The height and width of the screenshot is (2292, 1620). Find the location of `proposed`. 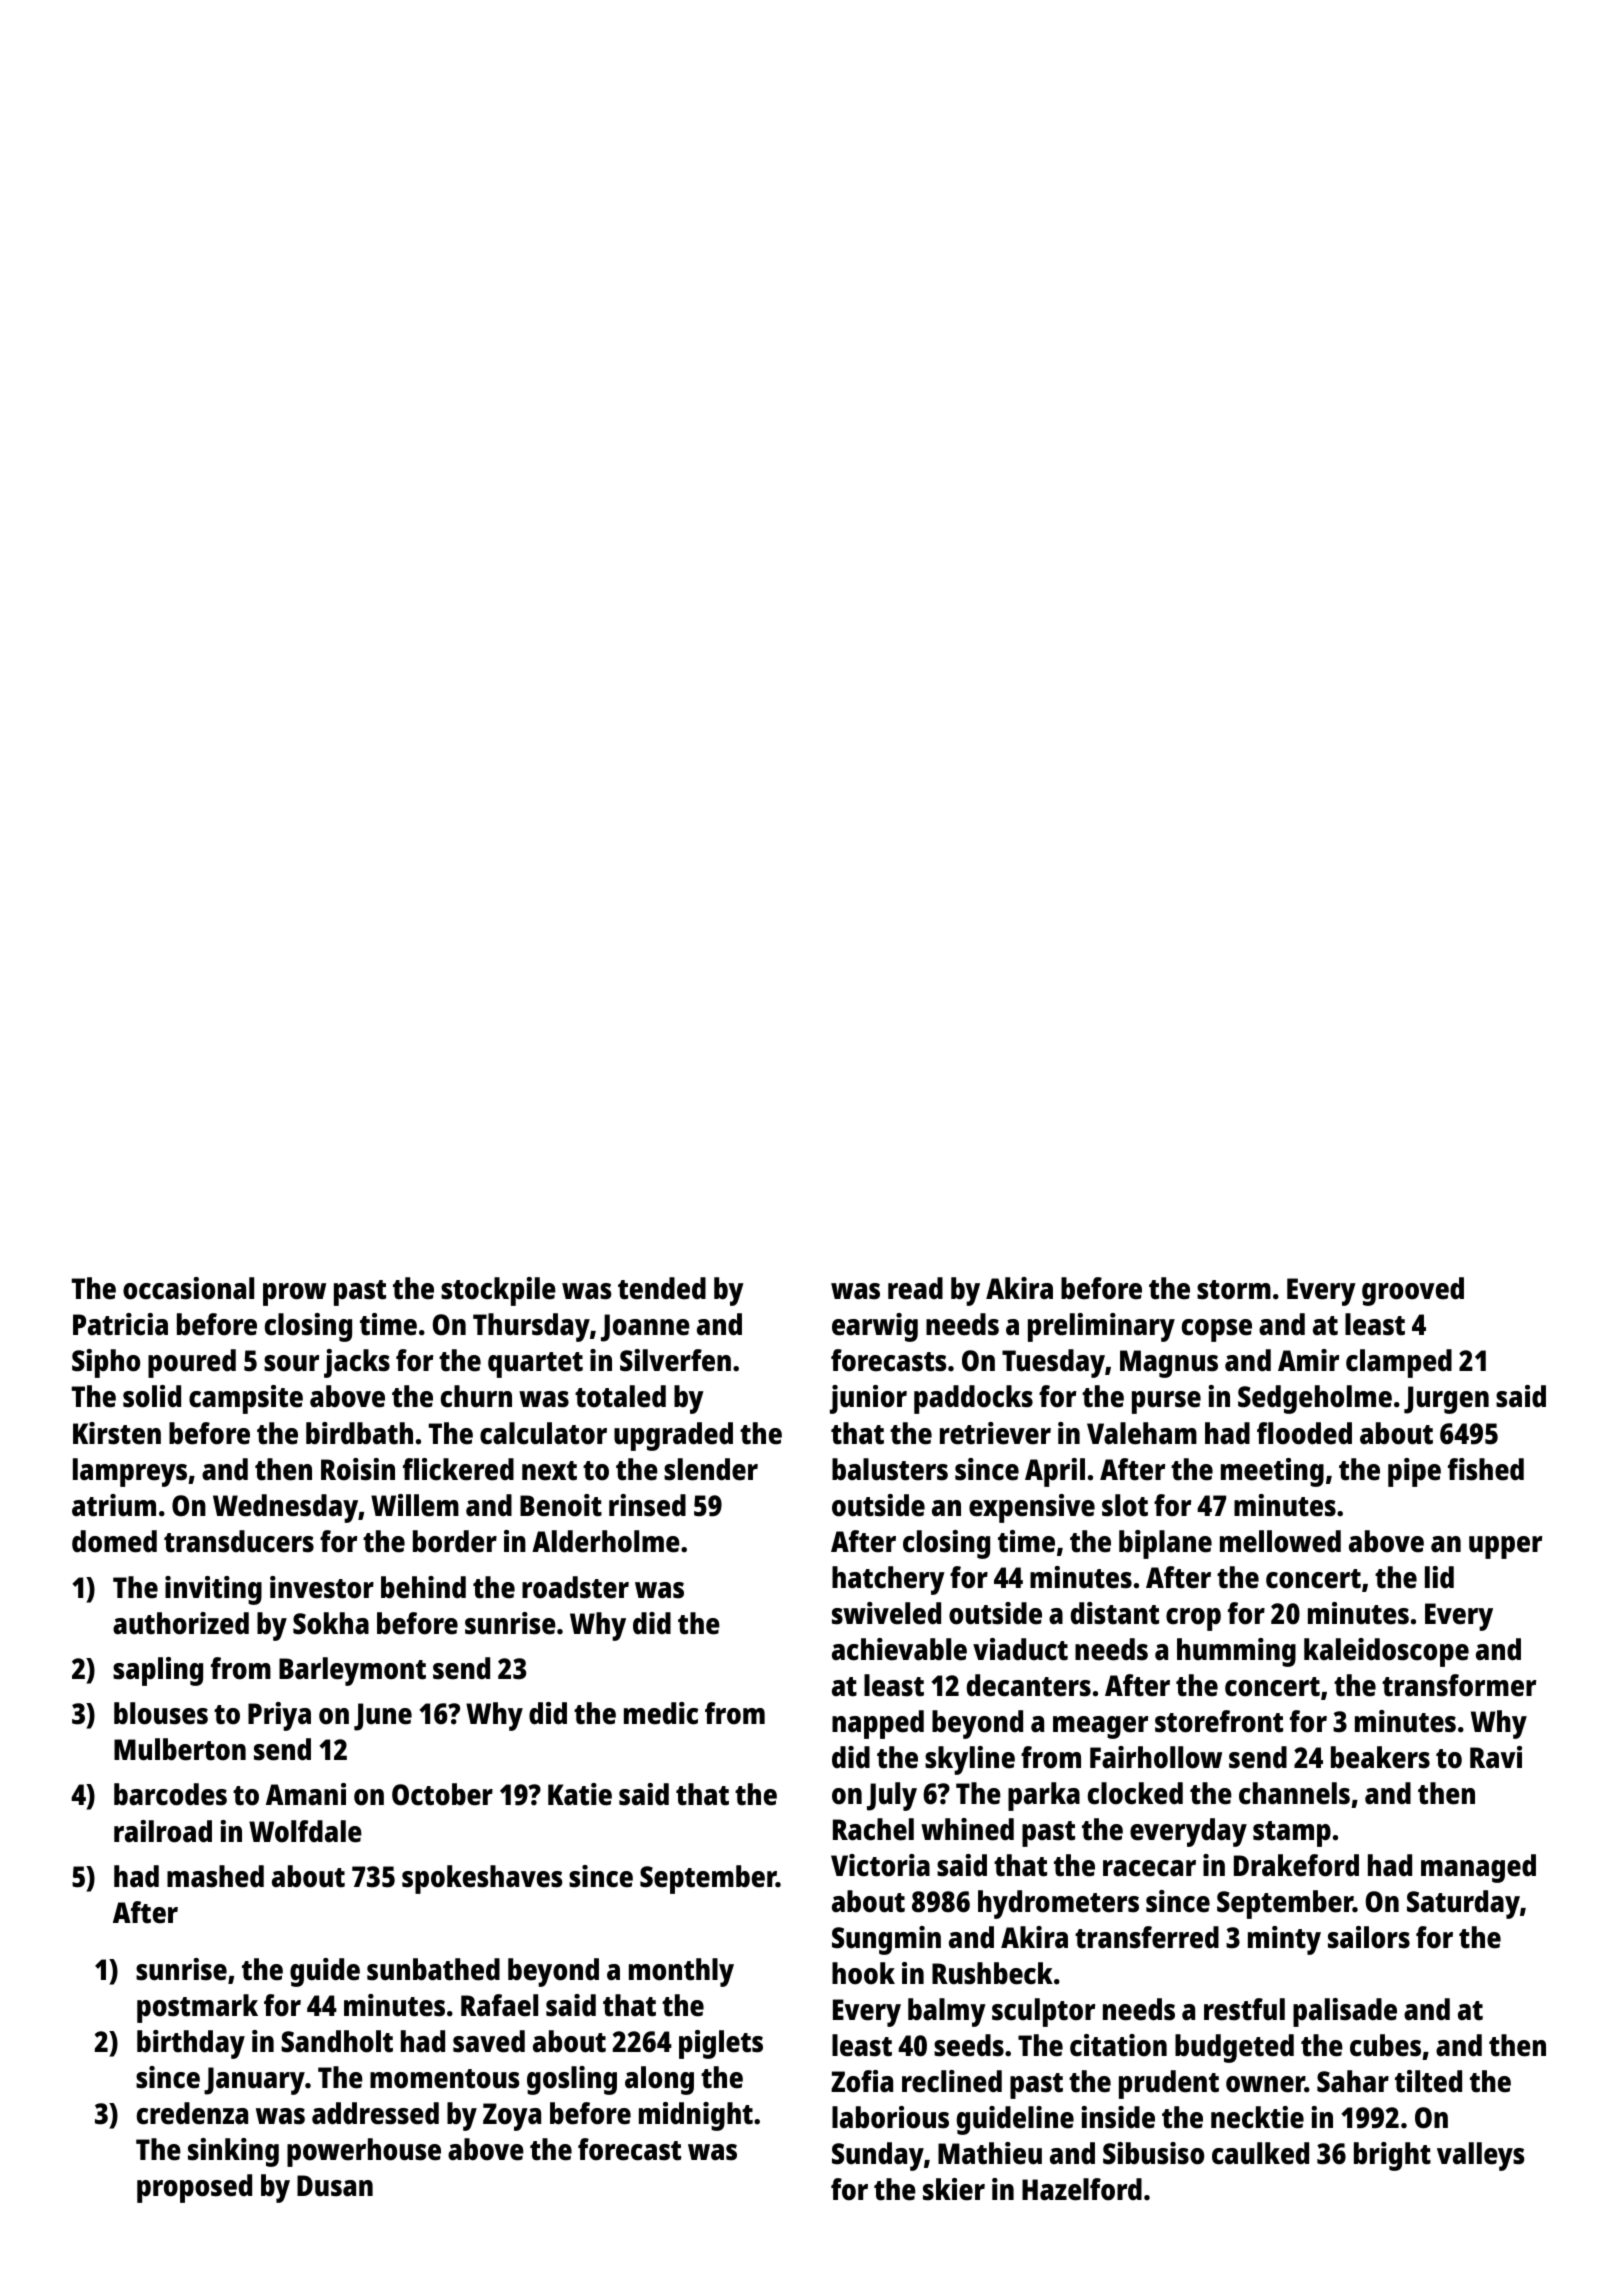

proposed is located at coordinates (194, 2188).
